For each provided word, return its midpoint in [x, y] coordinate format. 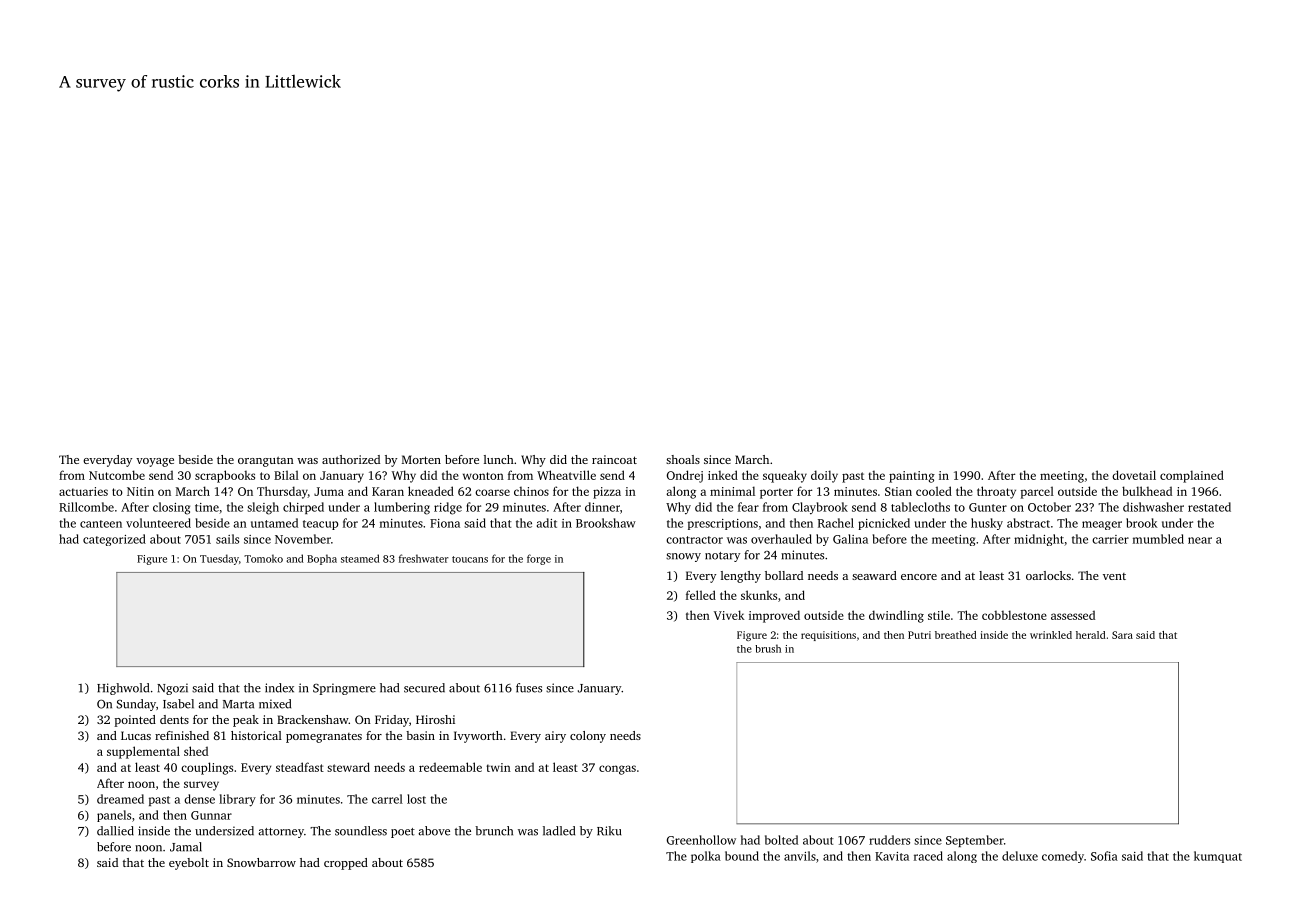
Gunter [988, 507]
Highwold [123, 689]
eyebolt [189, 864]
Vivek [729, 615]
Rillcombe [86, 507]
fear [748, 507]
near [1200, 540]
